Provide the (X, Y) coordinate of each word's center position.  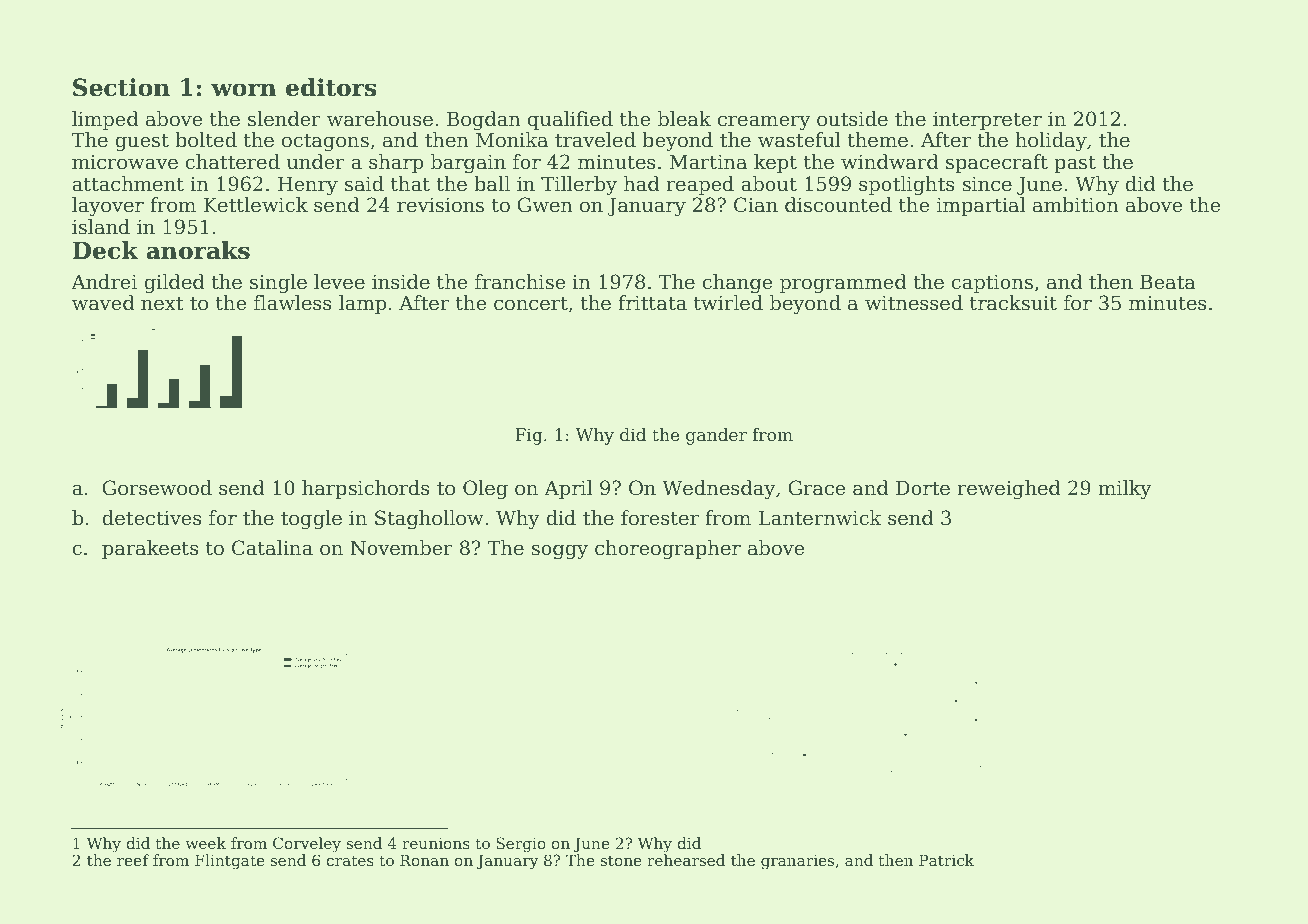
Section (121, 87)
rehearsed (686, 860)
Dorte (923, 488)
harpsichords (366, 489)
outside (852, 119)
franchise (520, 282)
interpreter (987, 121)
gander (716, 436)
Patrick (946, 860)
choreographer (668, 550)
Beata (1168, 282)
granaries (797, 862)
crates (350, 860)
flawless (293, 303)
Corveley (307, 845)
